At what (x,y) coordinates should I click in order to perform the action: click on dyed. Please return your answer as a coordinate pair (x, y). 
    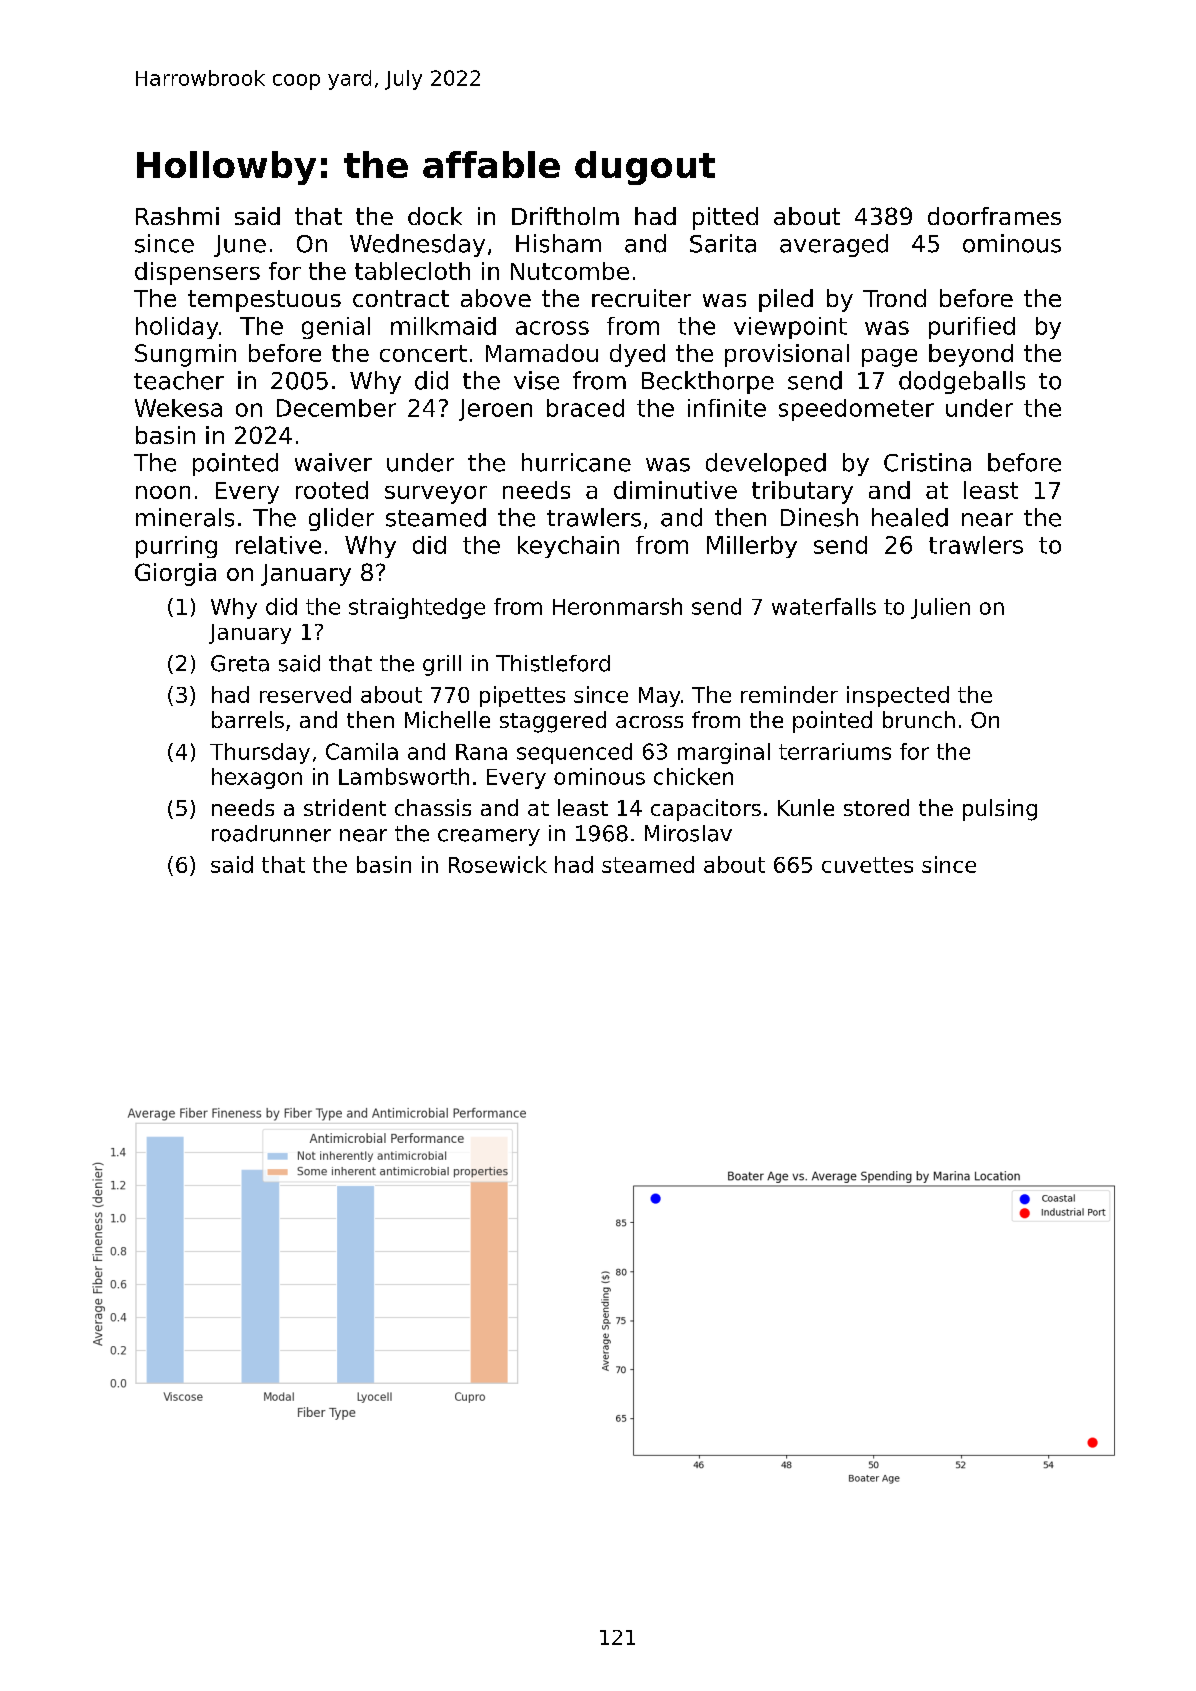
    Looking at the image, I should click on (637, 355).
